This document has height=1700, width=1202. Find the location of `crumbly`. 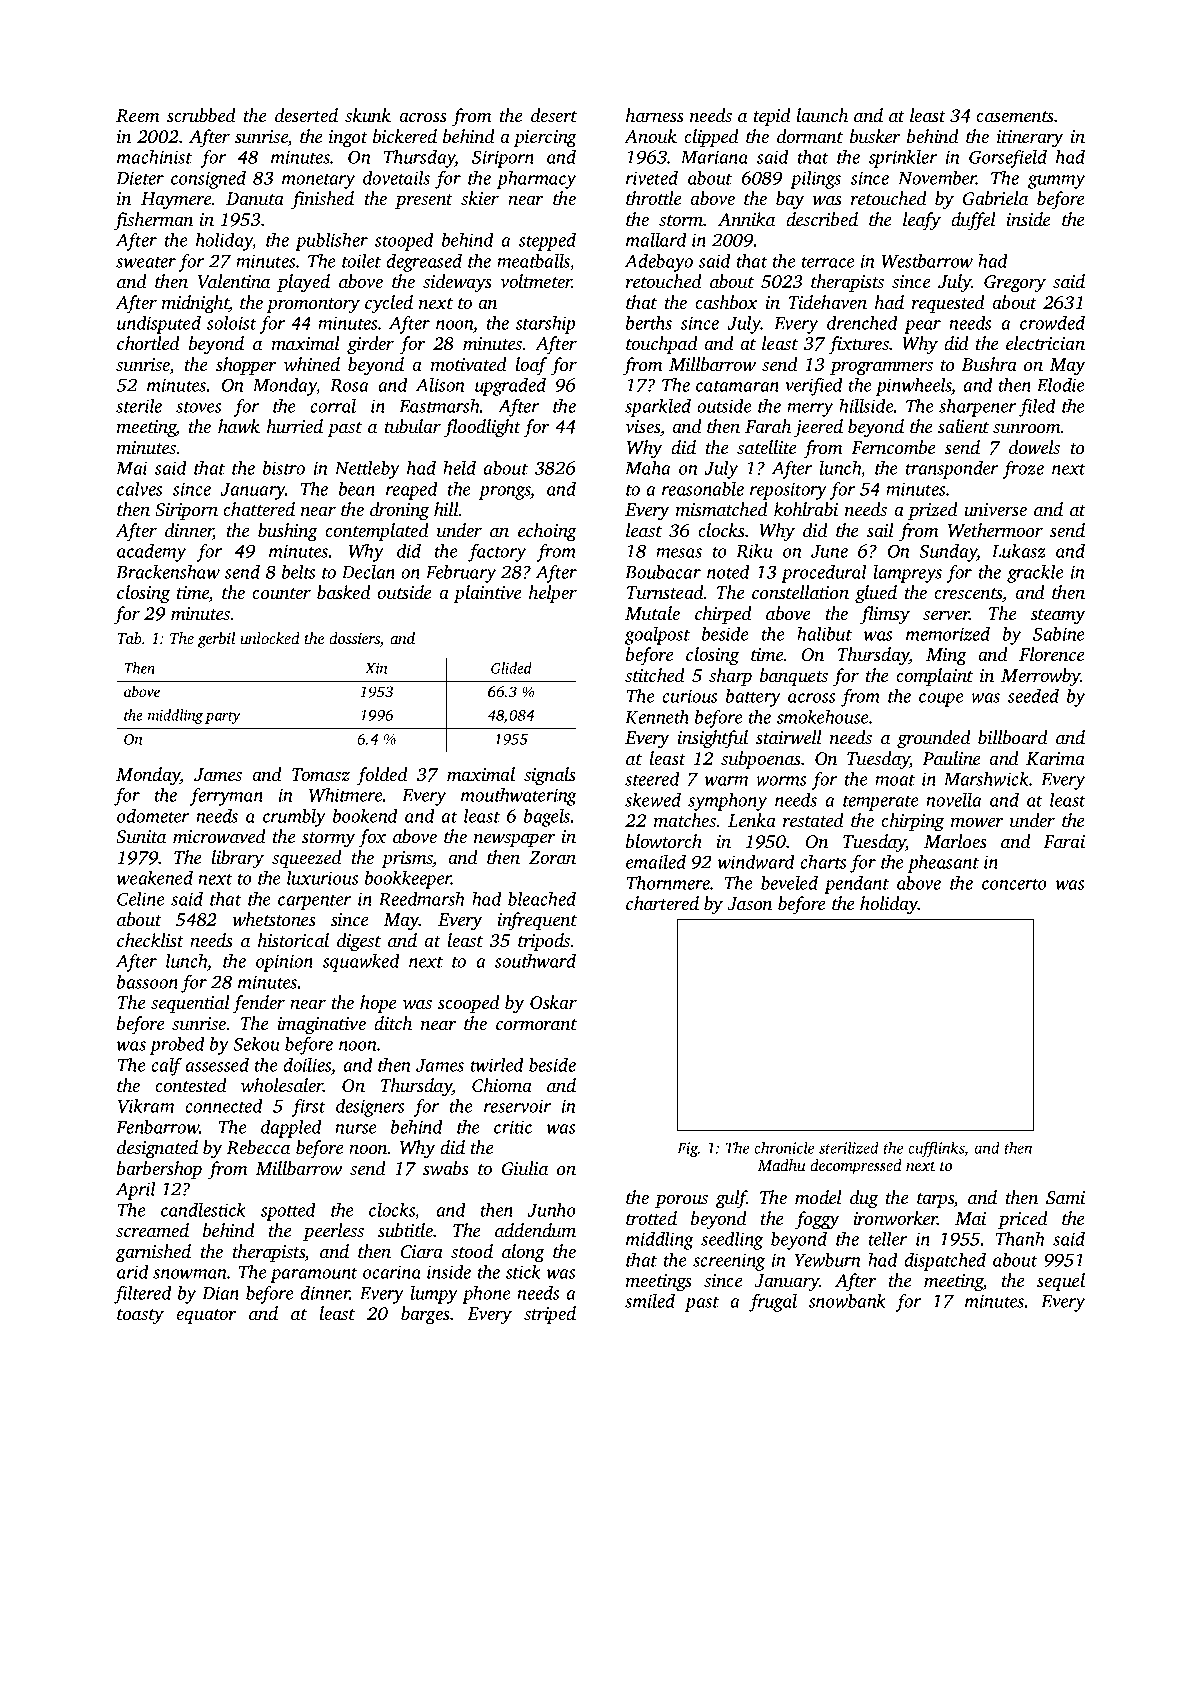

crumbly is located at coordinates (294, 818).
